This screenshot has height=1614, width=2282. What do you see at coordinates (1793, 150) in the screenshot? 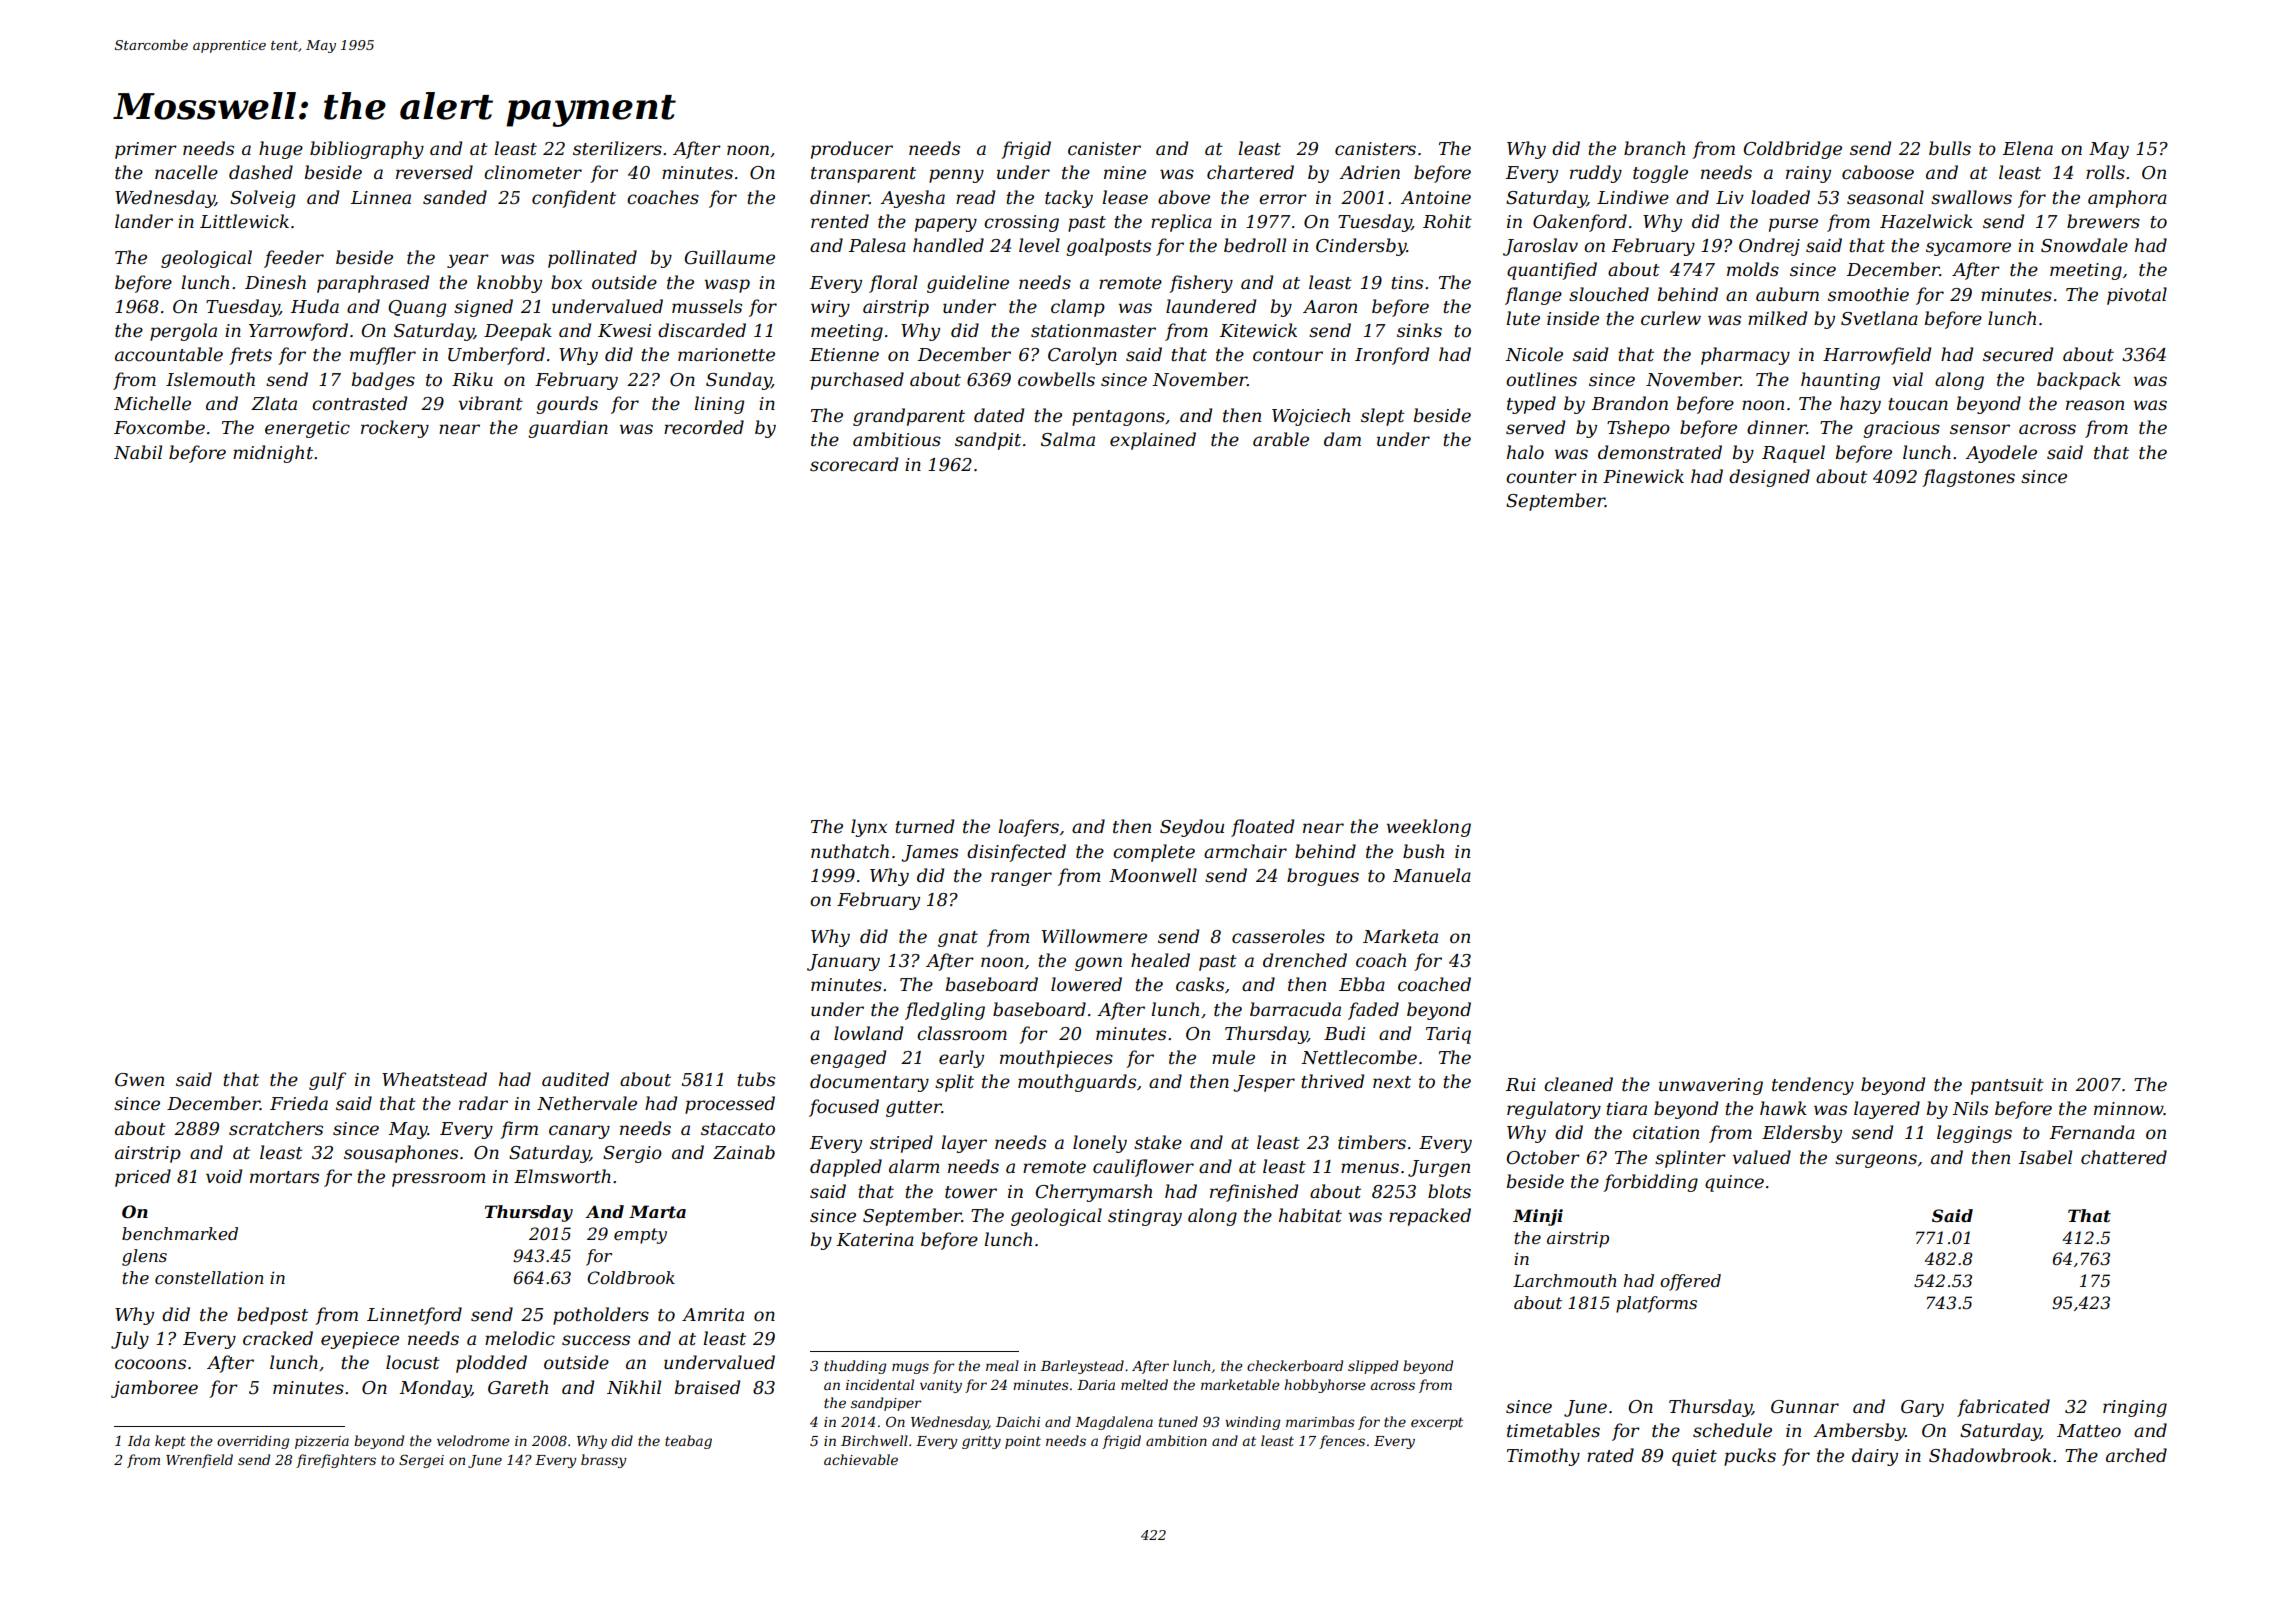
I see `Coldbridge` at bounding box center [1793, 150].
